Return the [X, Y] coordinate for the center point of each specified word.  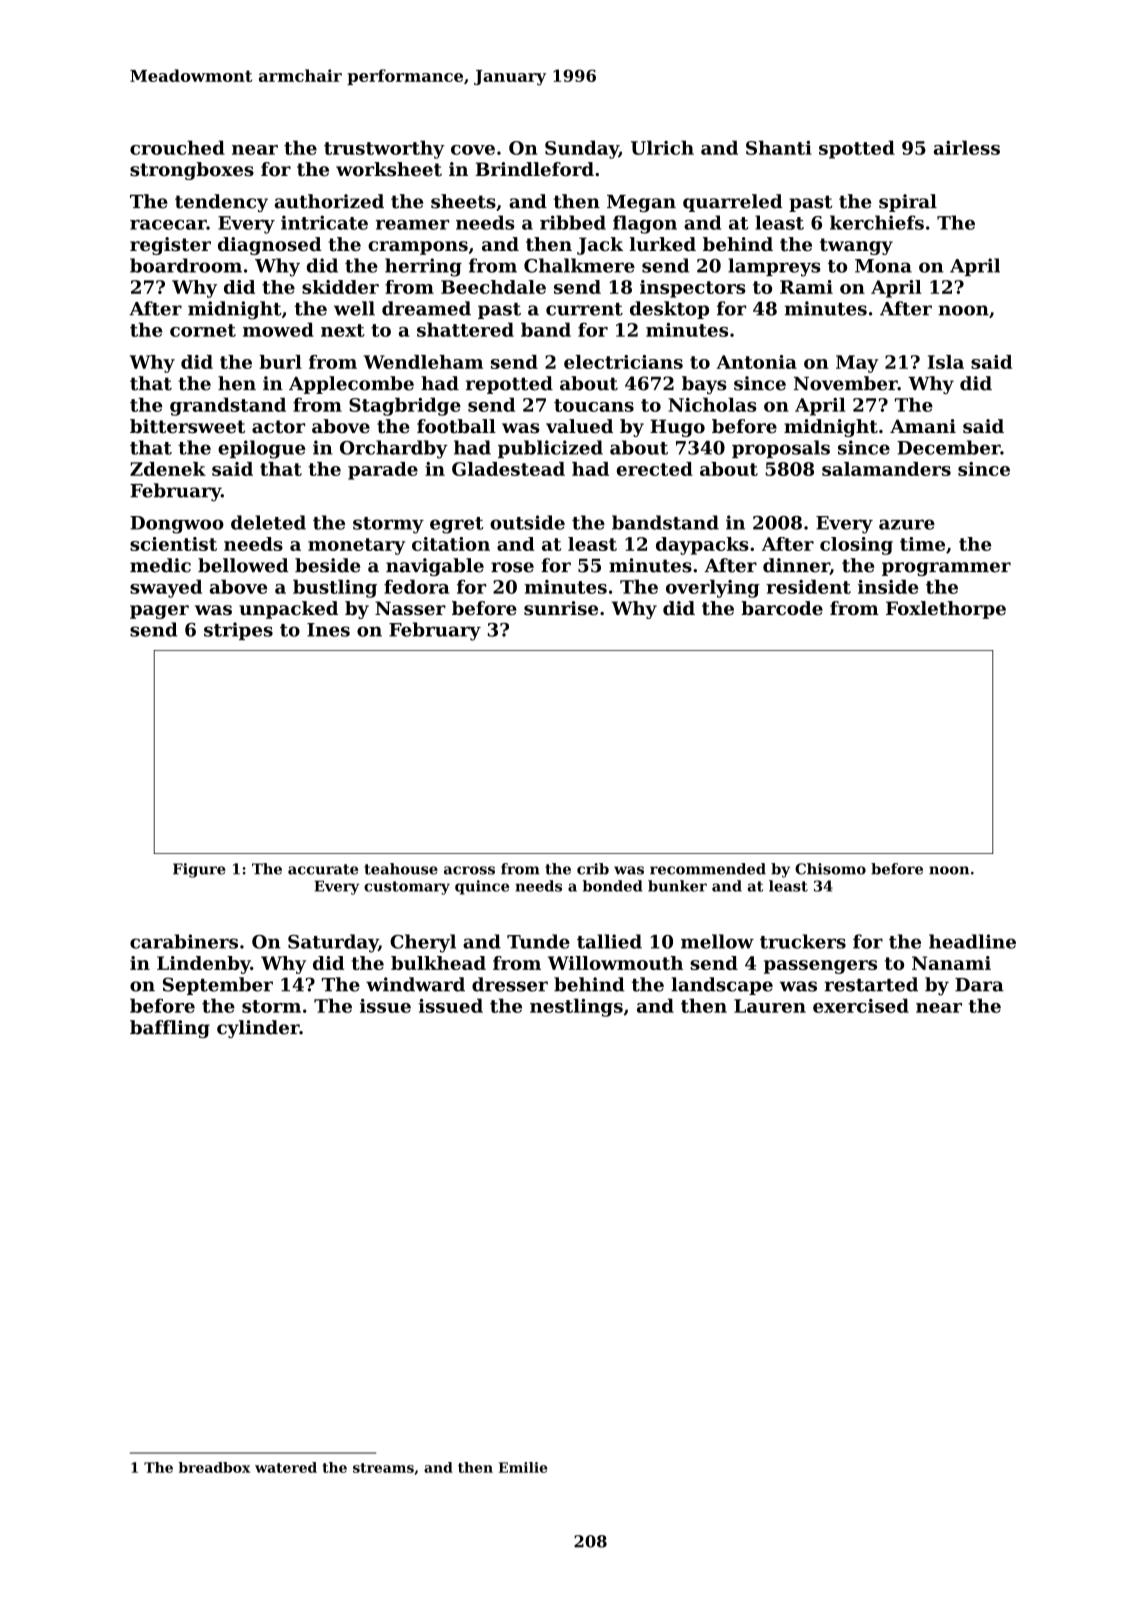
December [948, 447]
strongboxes [192, 171]
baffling [170, 1029]
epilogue [262, 449]
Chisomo [830, 869]
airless [967, 147]
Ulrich [662, 147]
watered [286, 1467]
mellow [717, 941]
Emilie [523, 1467]
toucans [594, 405]
